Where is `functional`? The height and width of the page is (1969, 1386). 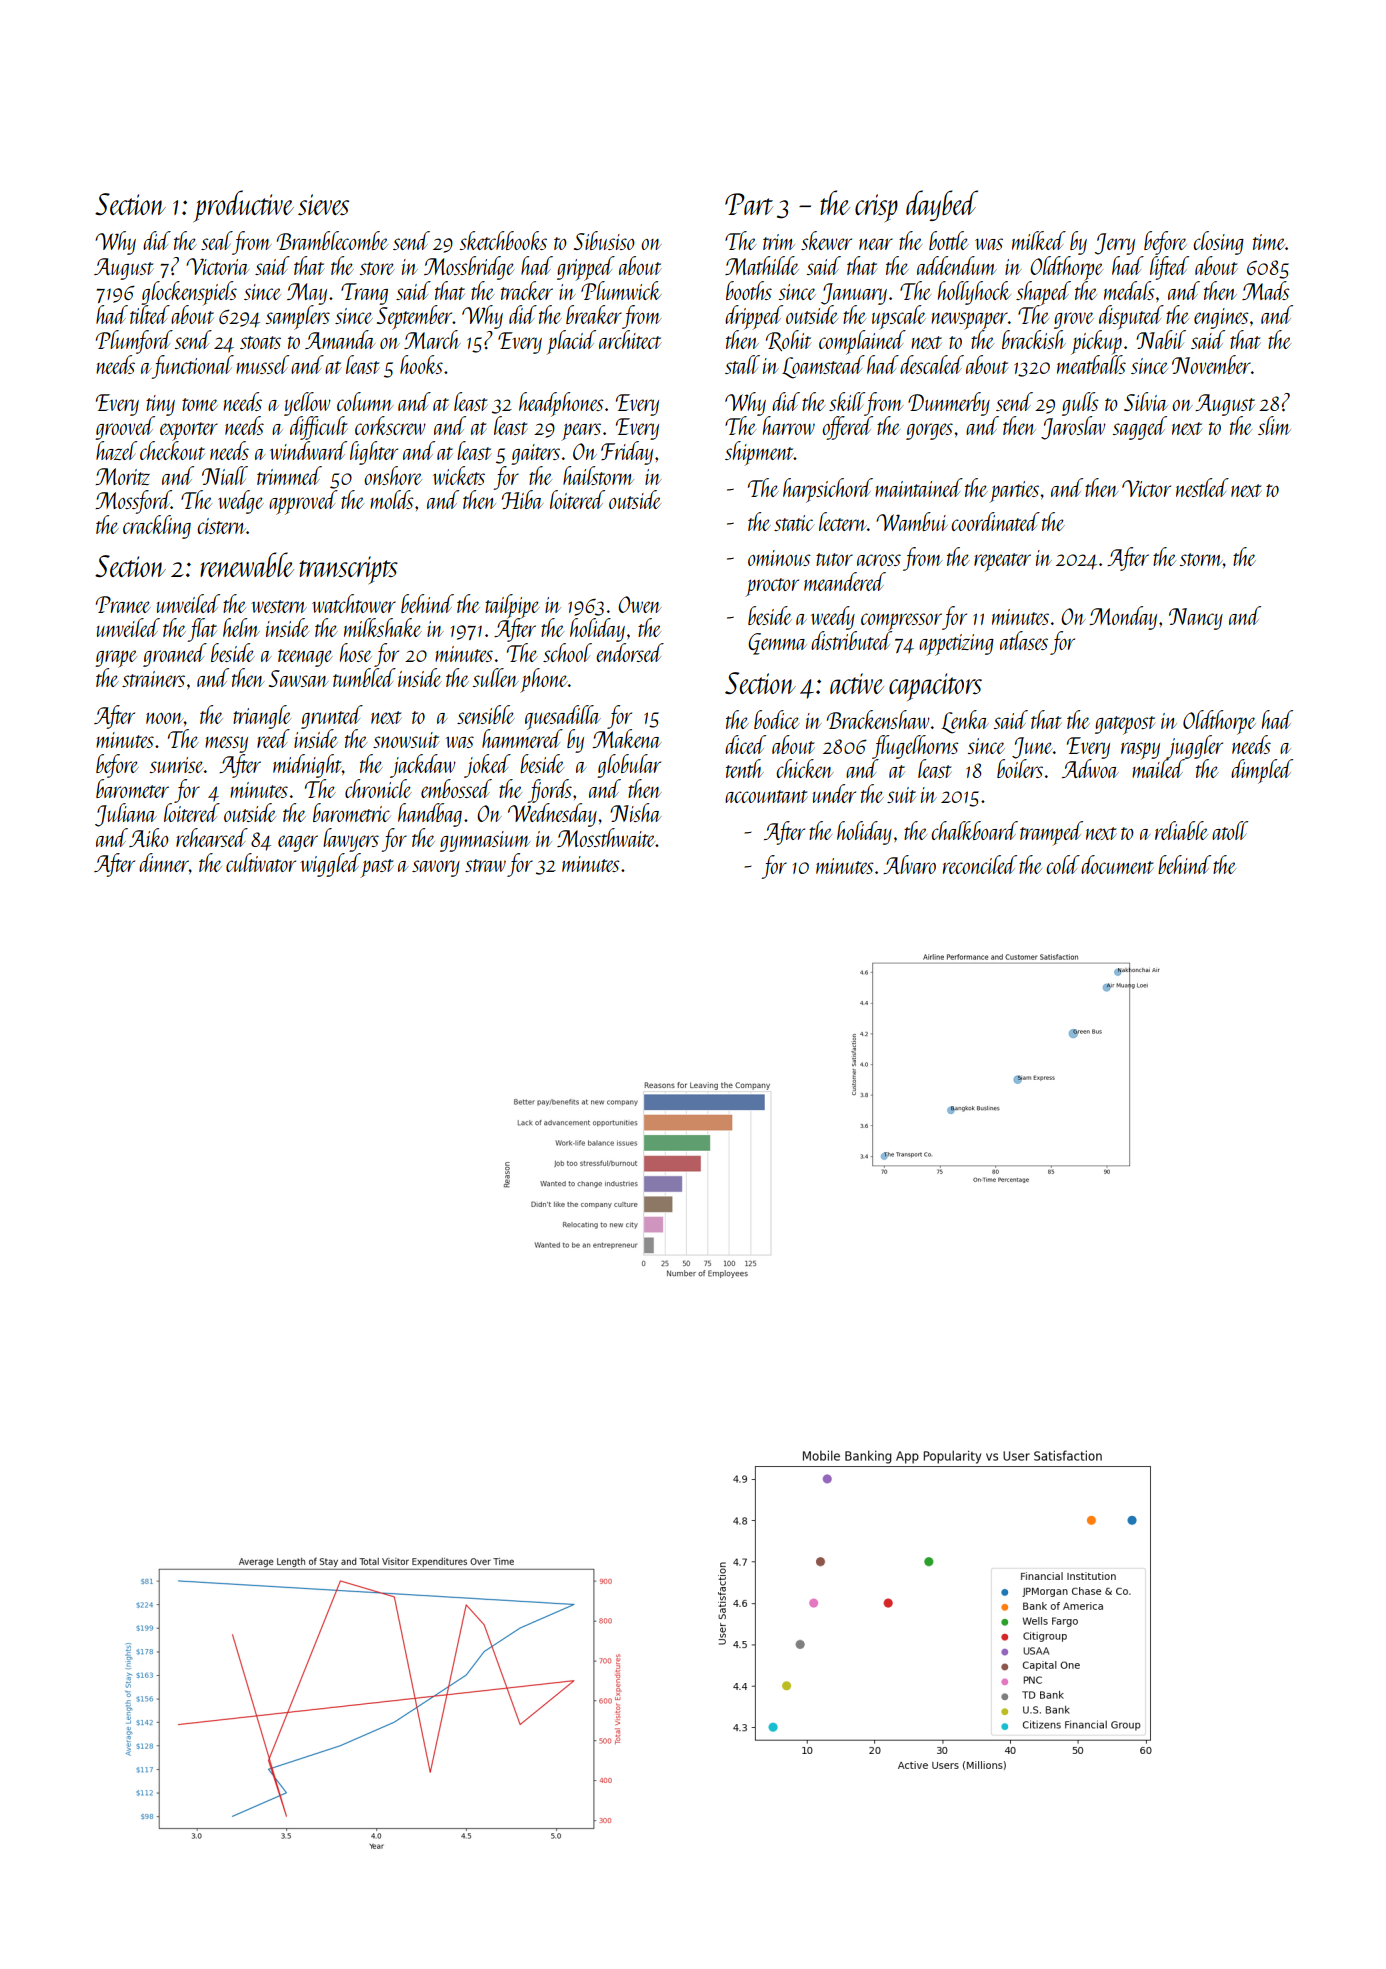
functional is located at coordinates (193, 367).
